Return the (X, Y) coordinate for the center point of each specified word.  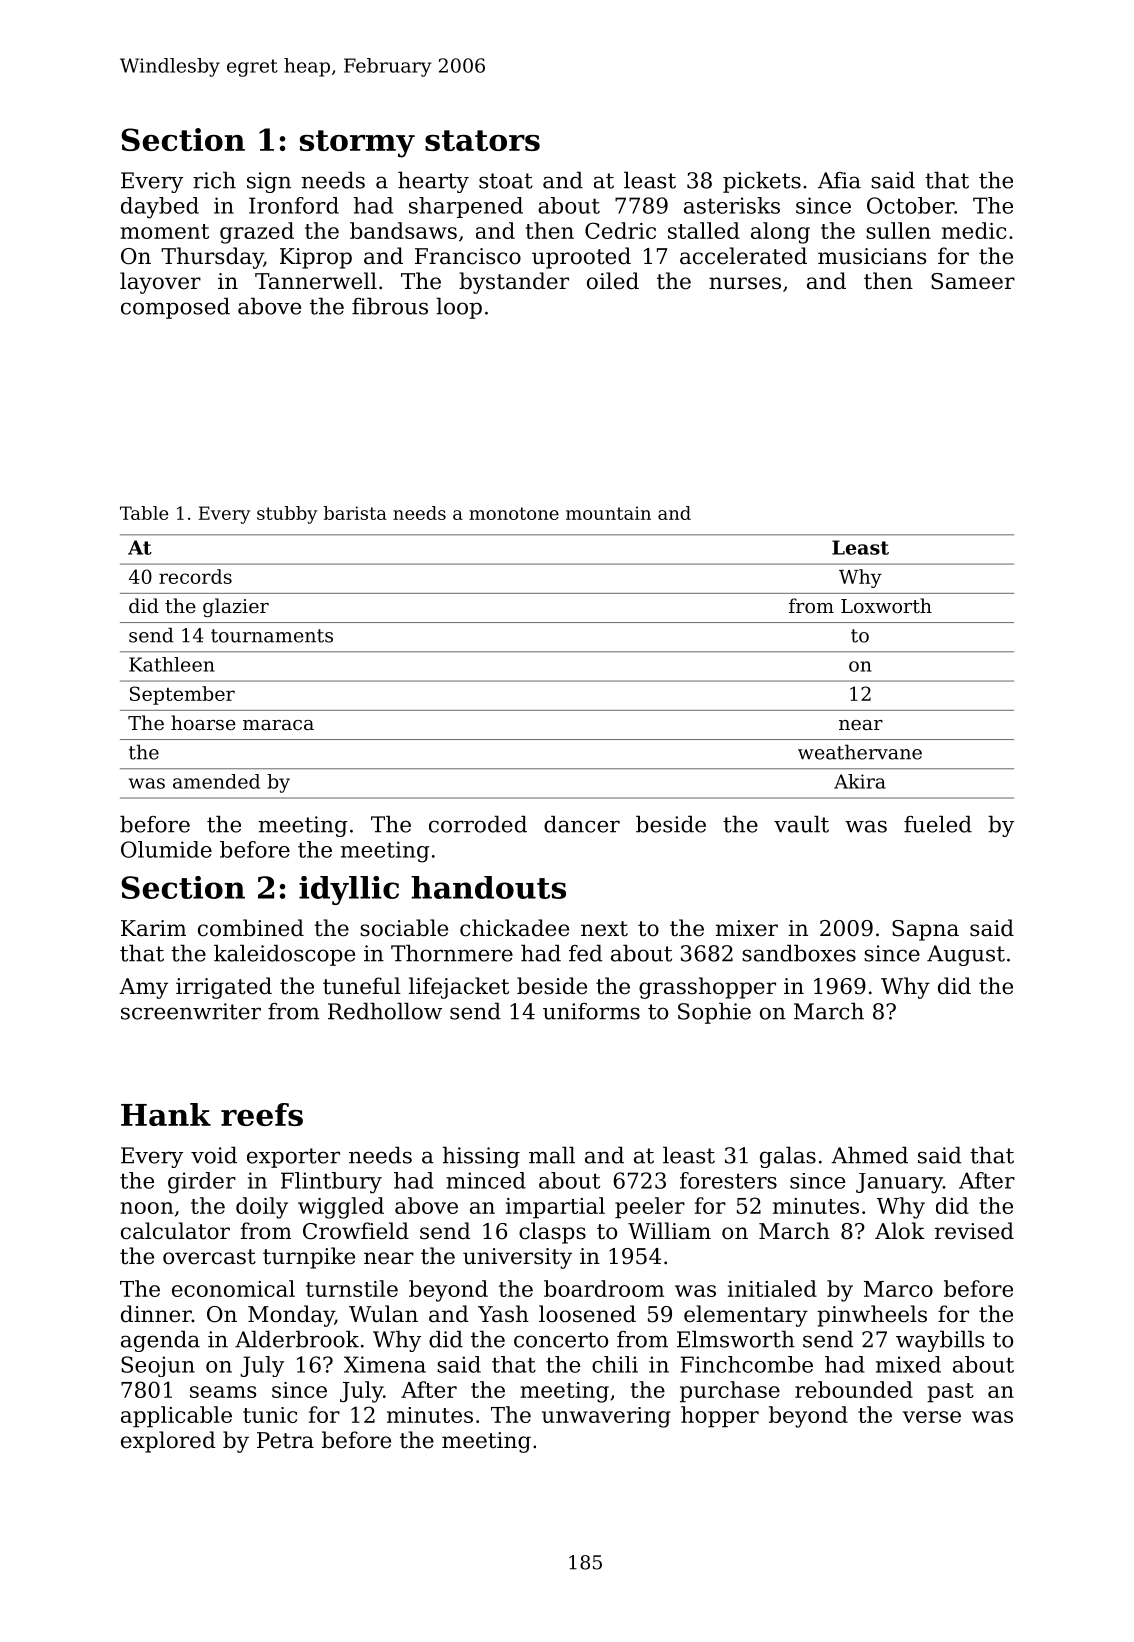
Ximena (385, 1364)
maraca (278, 725)
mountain (608, 513)
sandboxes (799, 953)
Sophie (714, 1013)
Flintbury (331, 1183)
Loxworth (886, 605)
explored (168, 1442)
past (950, 1393)
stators (482, 140)
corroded (478, 824)
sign (269, 182)
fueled (938, 824)
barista (355, 513)
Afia (839, 180)
